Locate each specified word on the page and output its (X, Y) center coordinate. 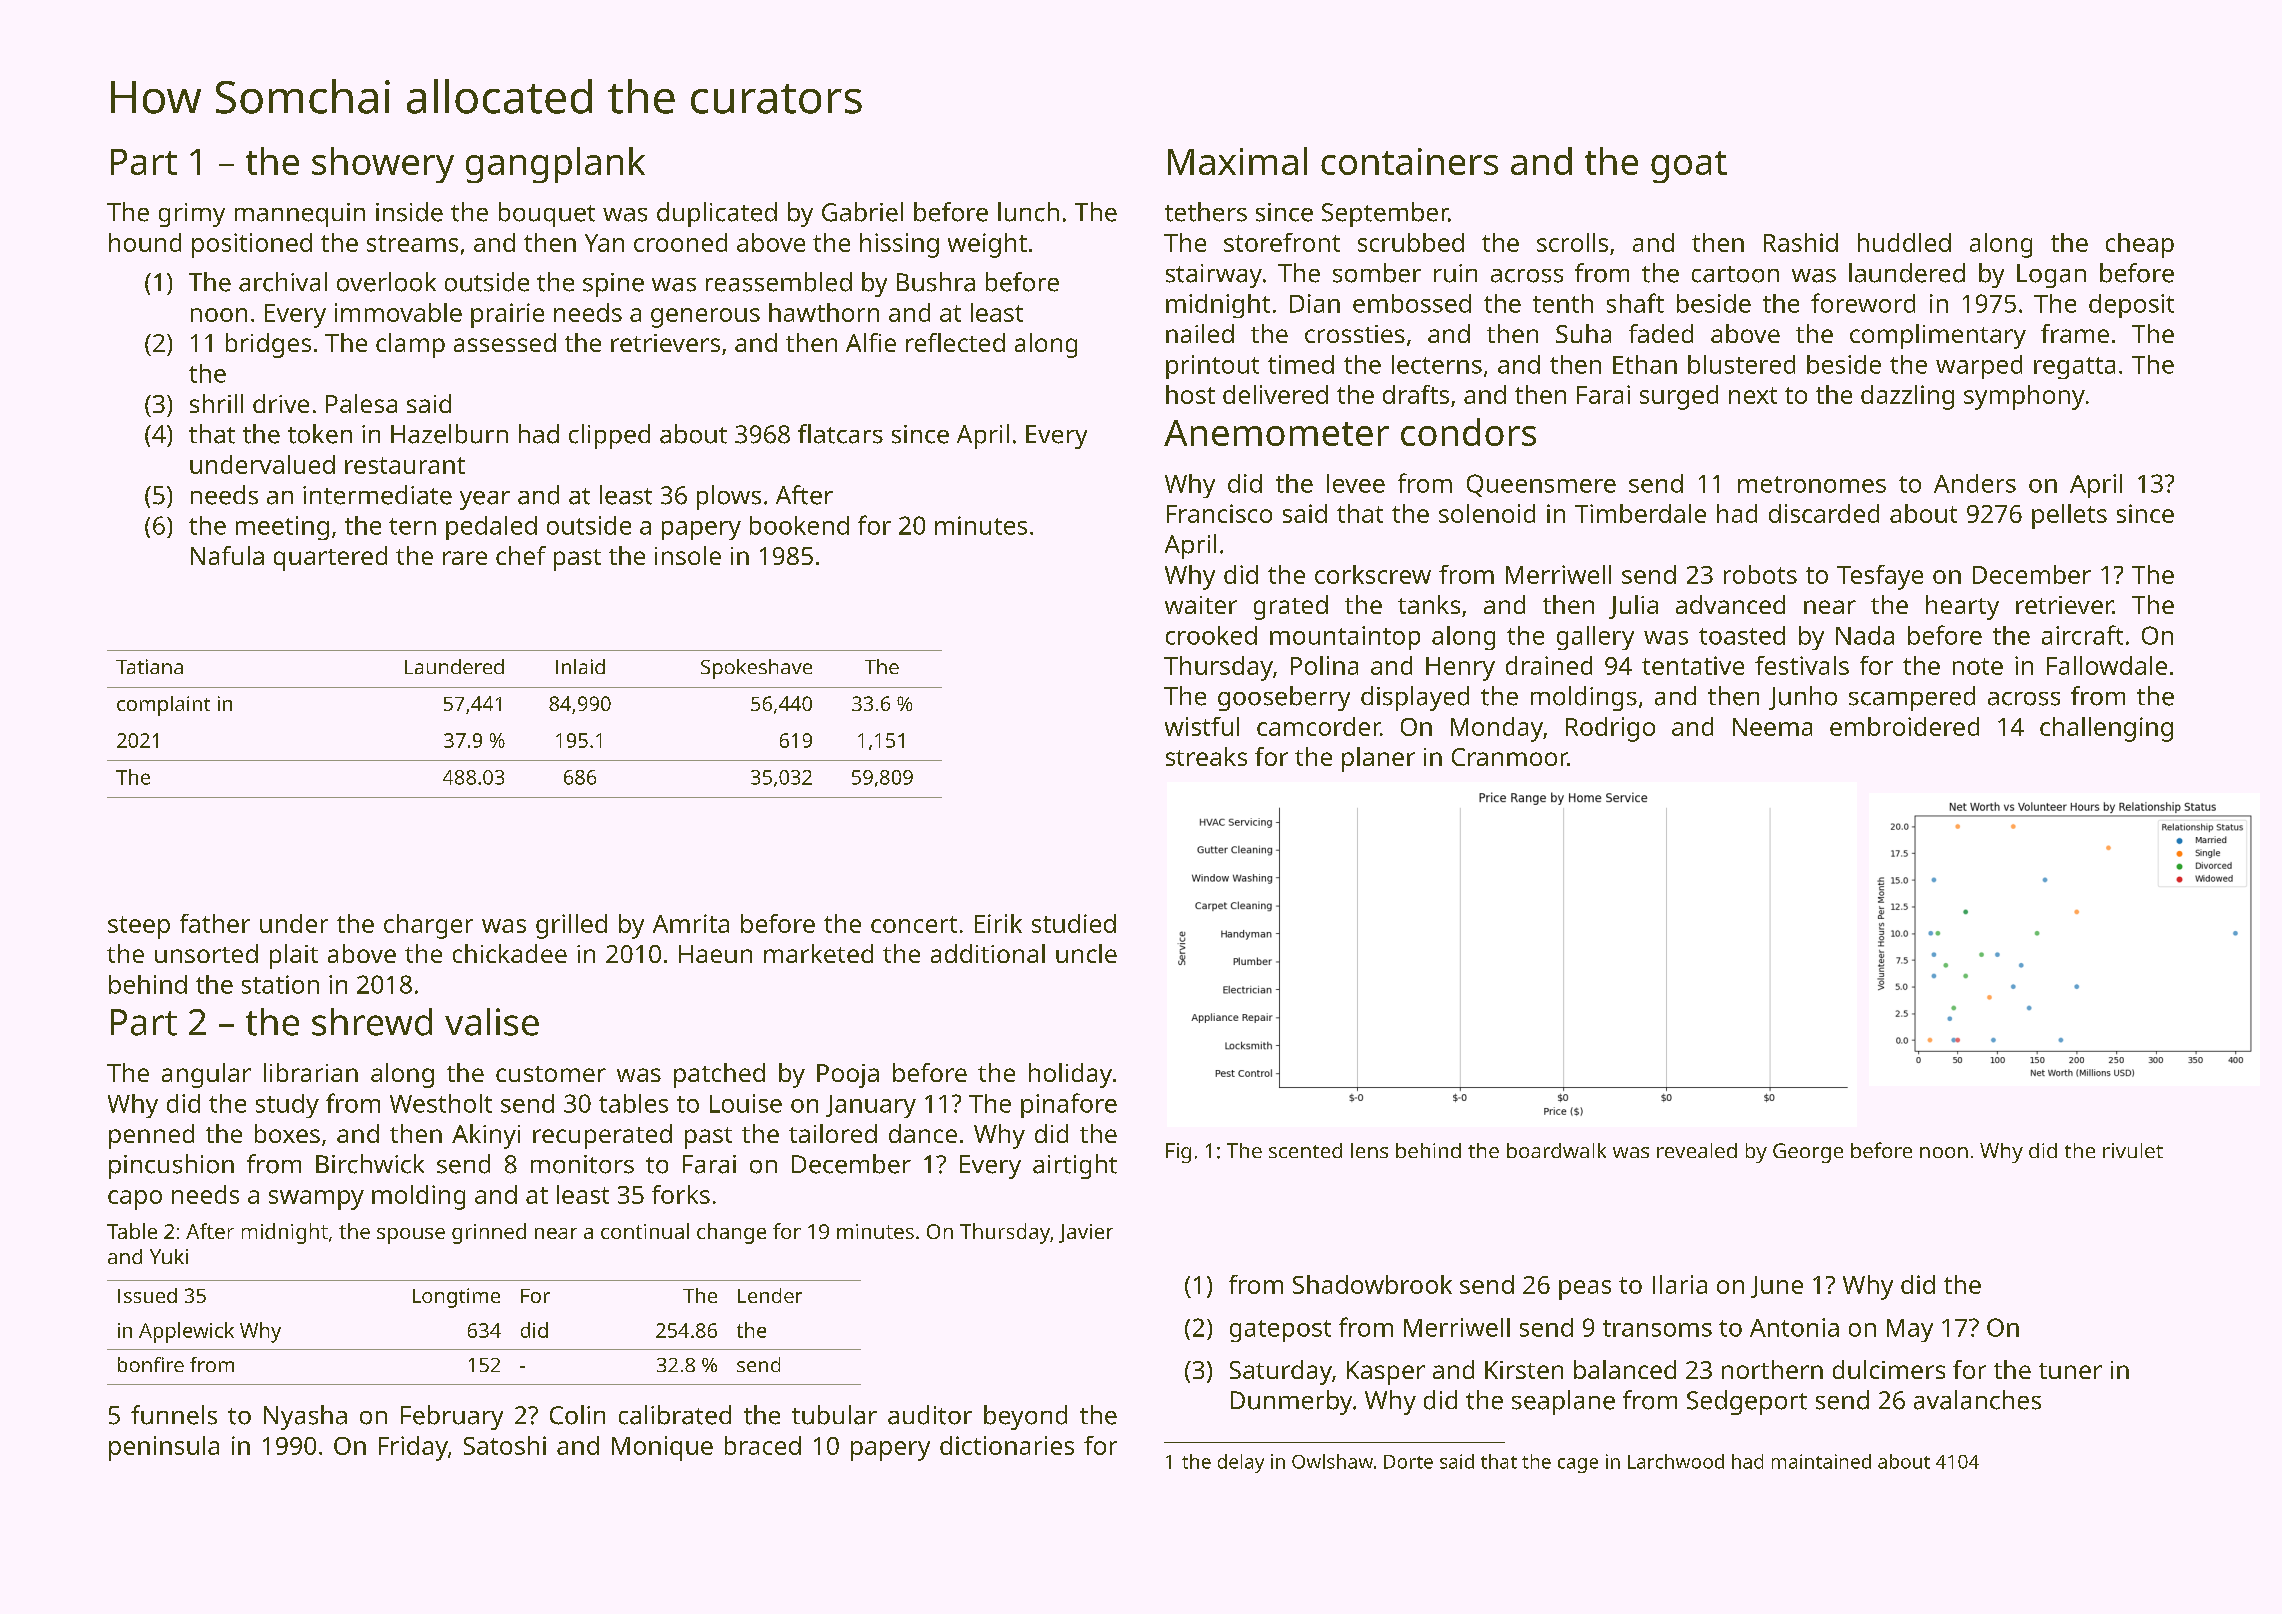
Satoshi (505, 1445)
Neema (1772, 727)
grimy (192, 215)
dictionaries (1007, 1445)
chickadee (510, 953)
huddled (1904, 242)
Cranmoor (1510, 757)
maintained (1821, 1461)
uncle (1086, 953)
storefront (1282, 242)
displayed (1415, 698)
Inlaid (580, 666)
